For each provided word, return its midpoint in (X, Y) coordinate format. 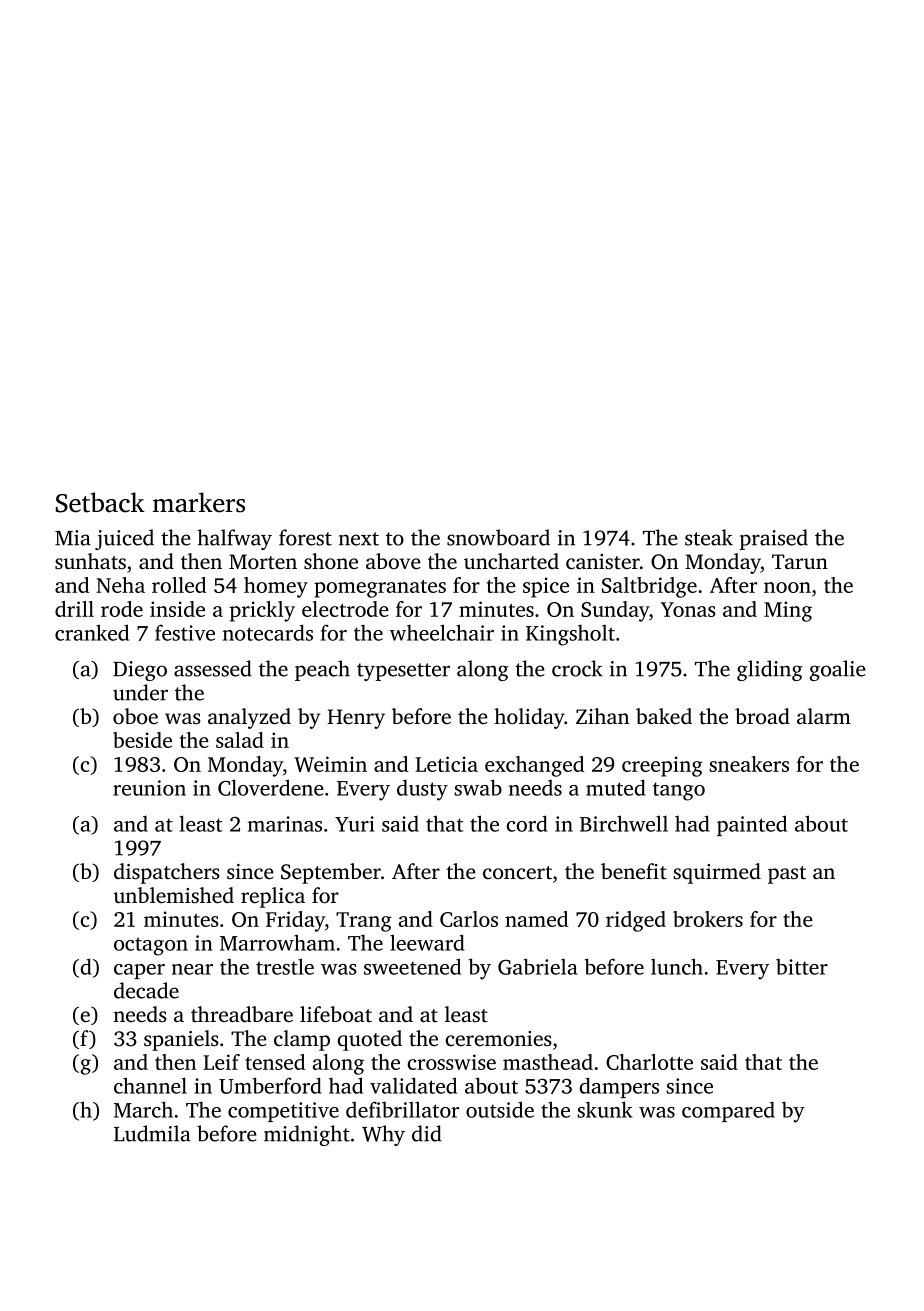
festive (185, 632)
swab (478, 787)
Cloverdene (271, 787)
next (359, 539)
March (143, 1109)
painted (752, 825)
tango (679, 791)
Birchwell (624, 823)
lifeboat (336, 1014)
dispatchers (167, 873)
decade (146, 990)
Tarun (800, 561)
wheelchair (442, 632)
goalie (838, 670)
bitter (802, 967)
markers (199, 502)
